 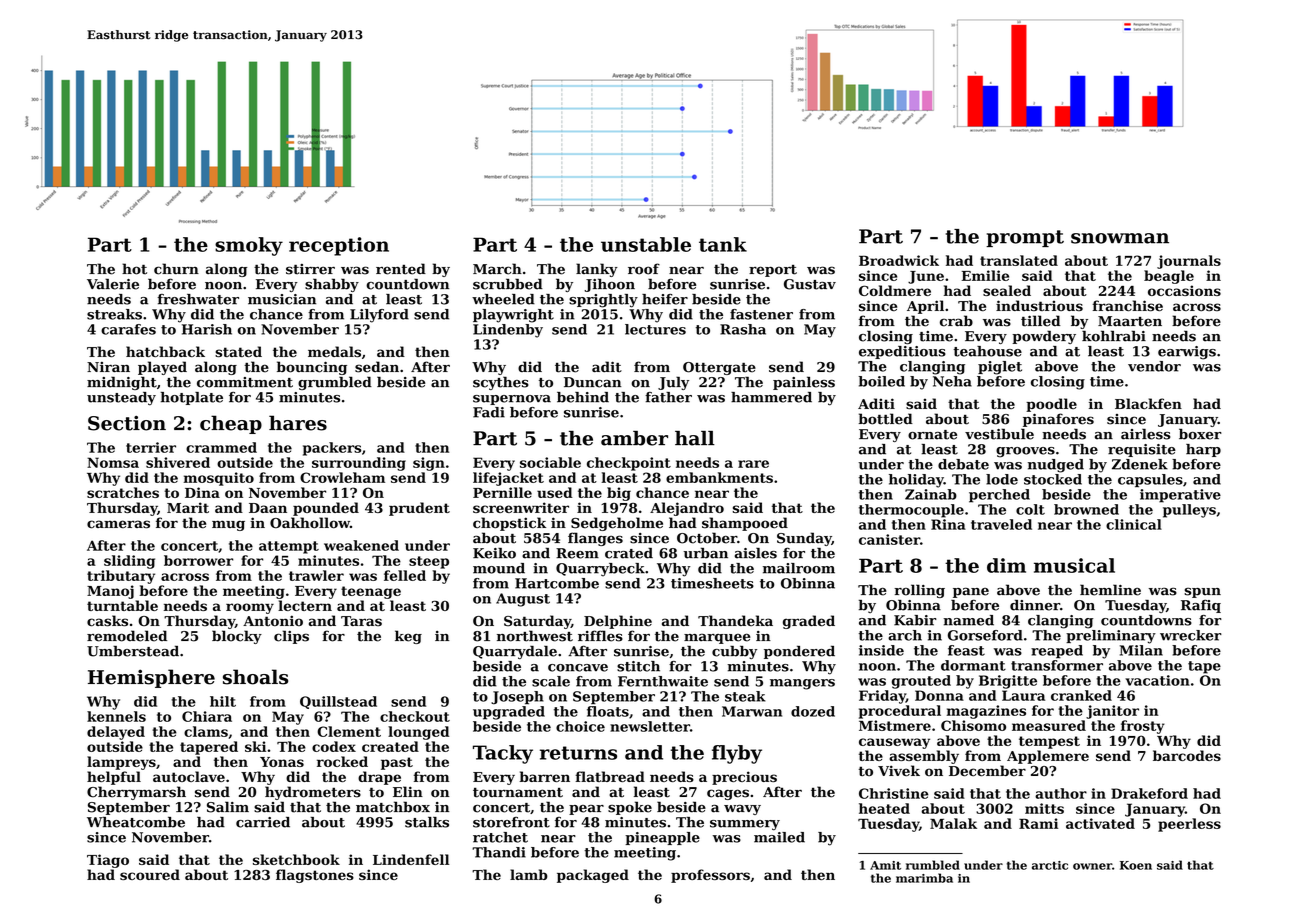 What do you see at coordinates (723, 244) in the page?
I see `tank` at bounding box center [723, 244].
